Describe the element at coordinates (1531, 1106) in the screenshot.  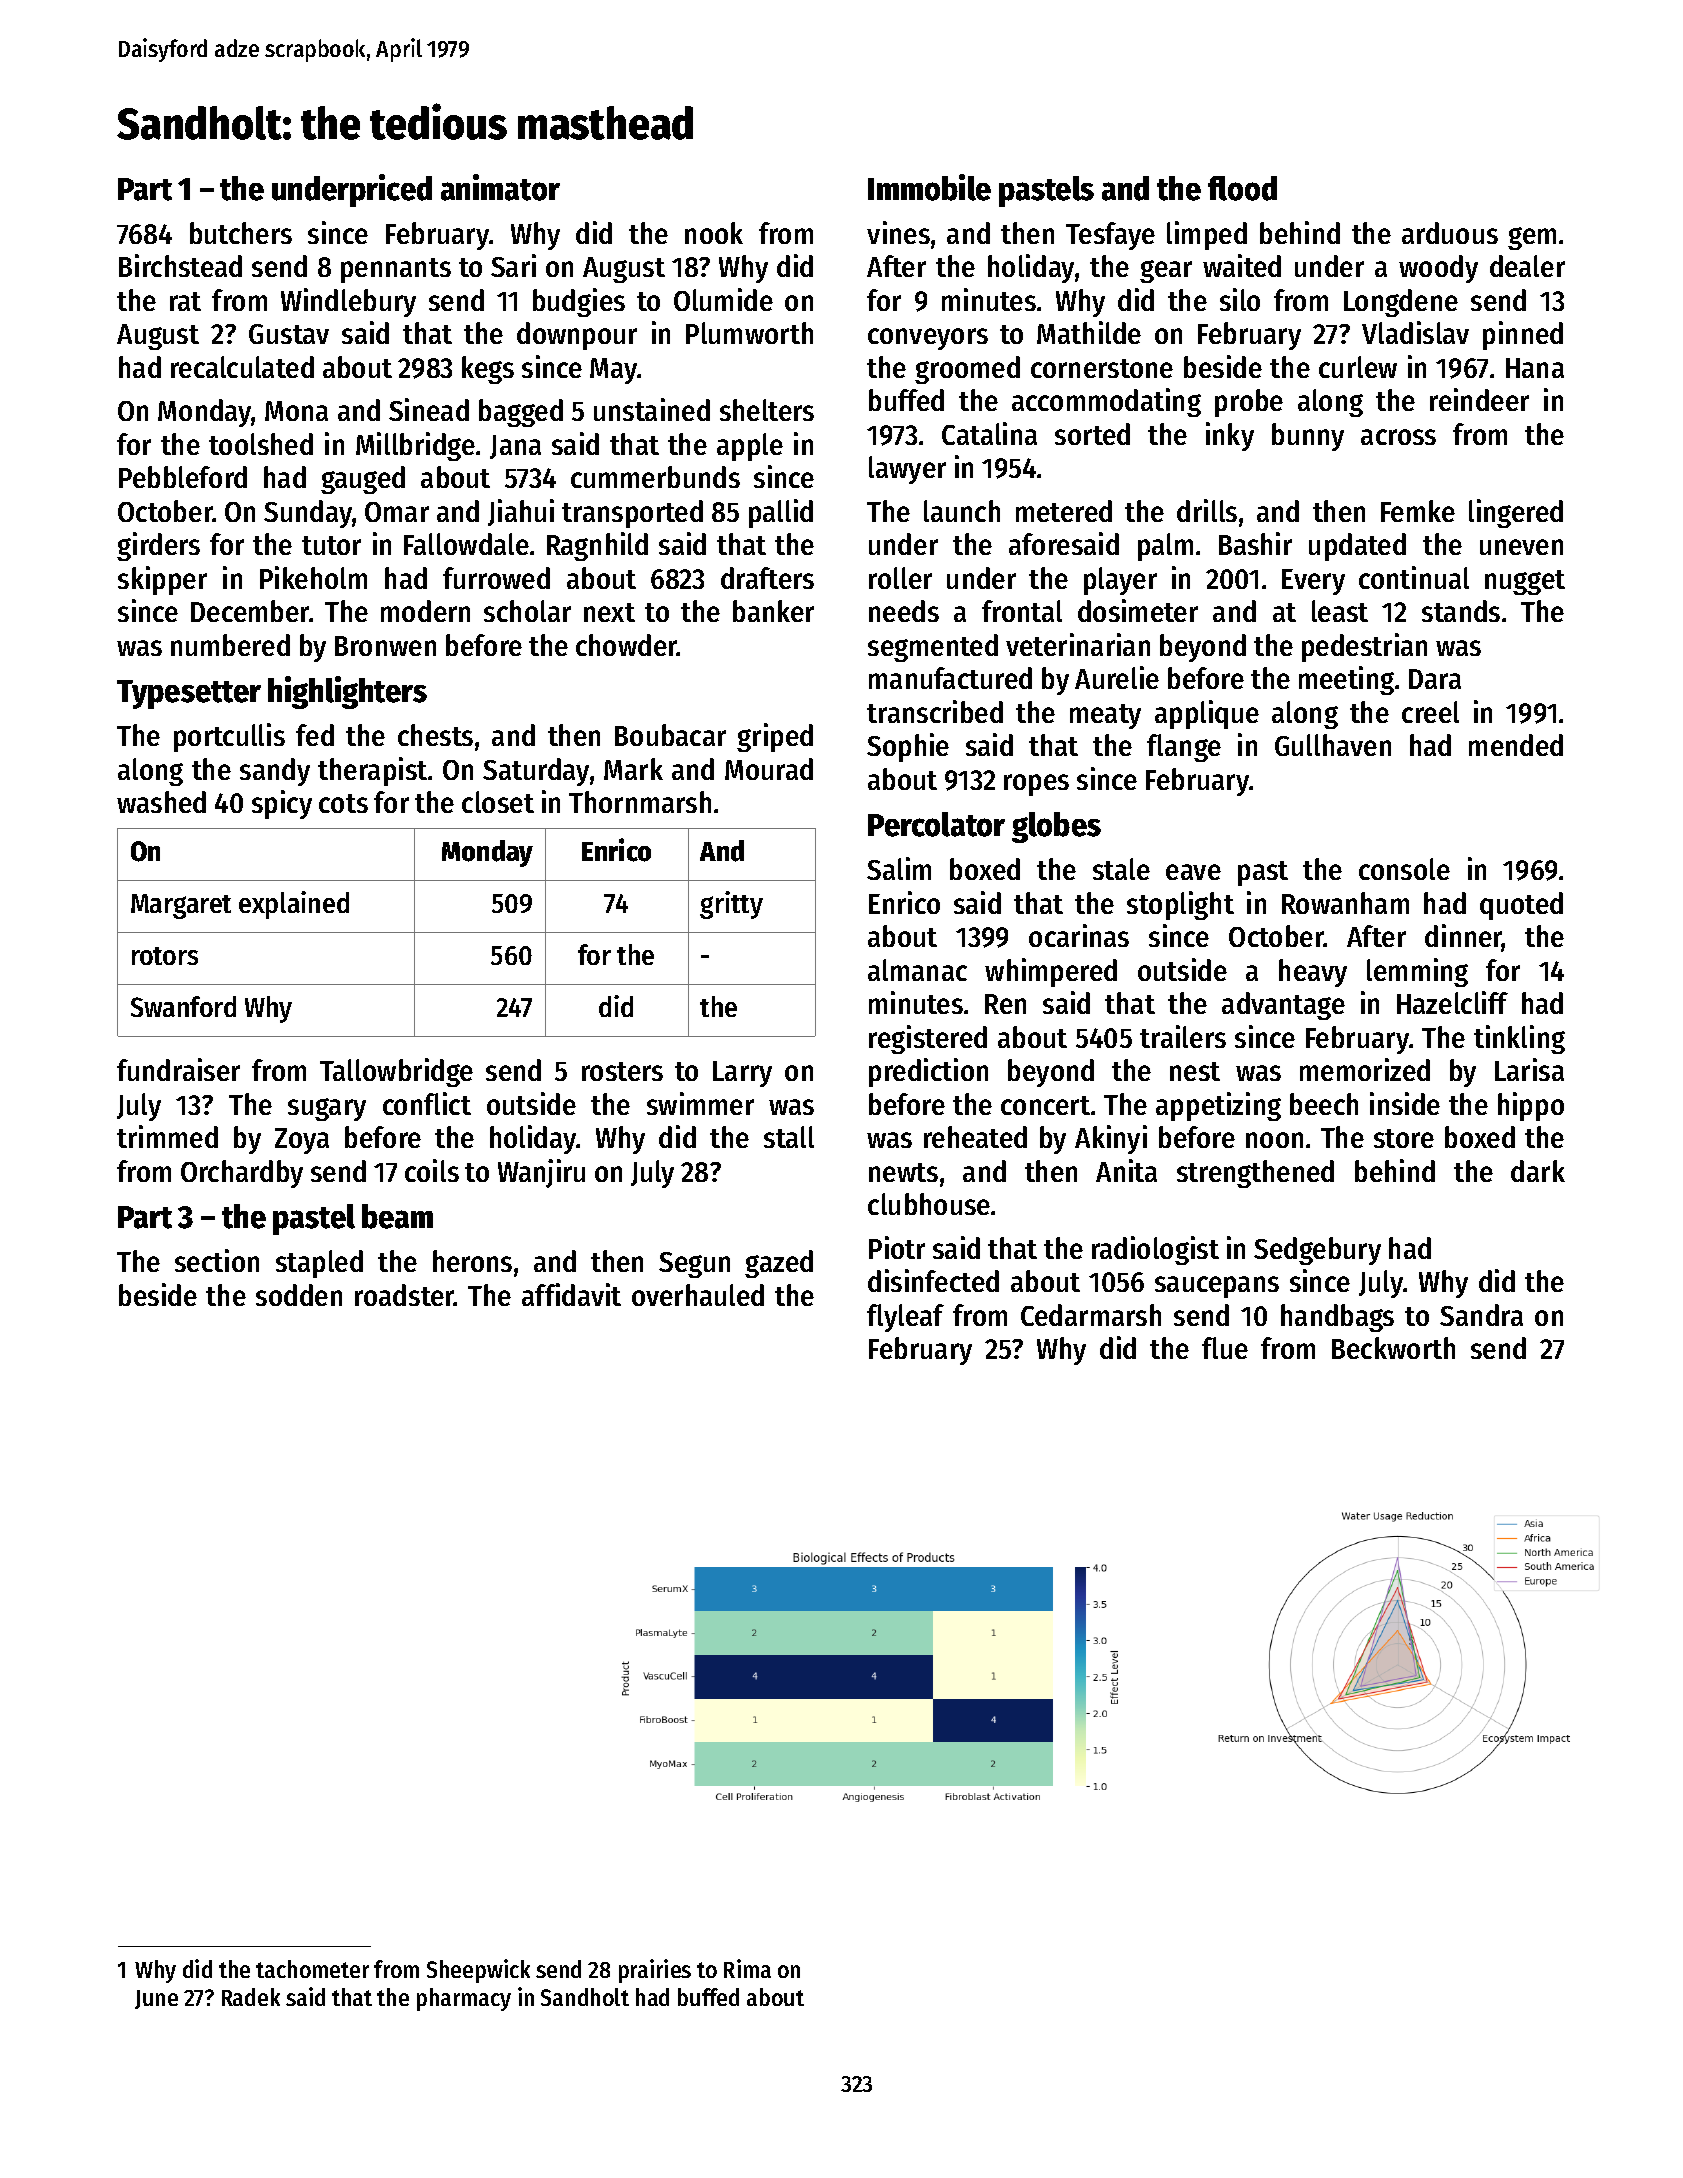
I see `hippo` at that location.
